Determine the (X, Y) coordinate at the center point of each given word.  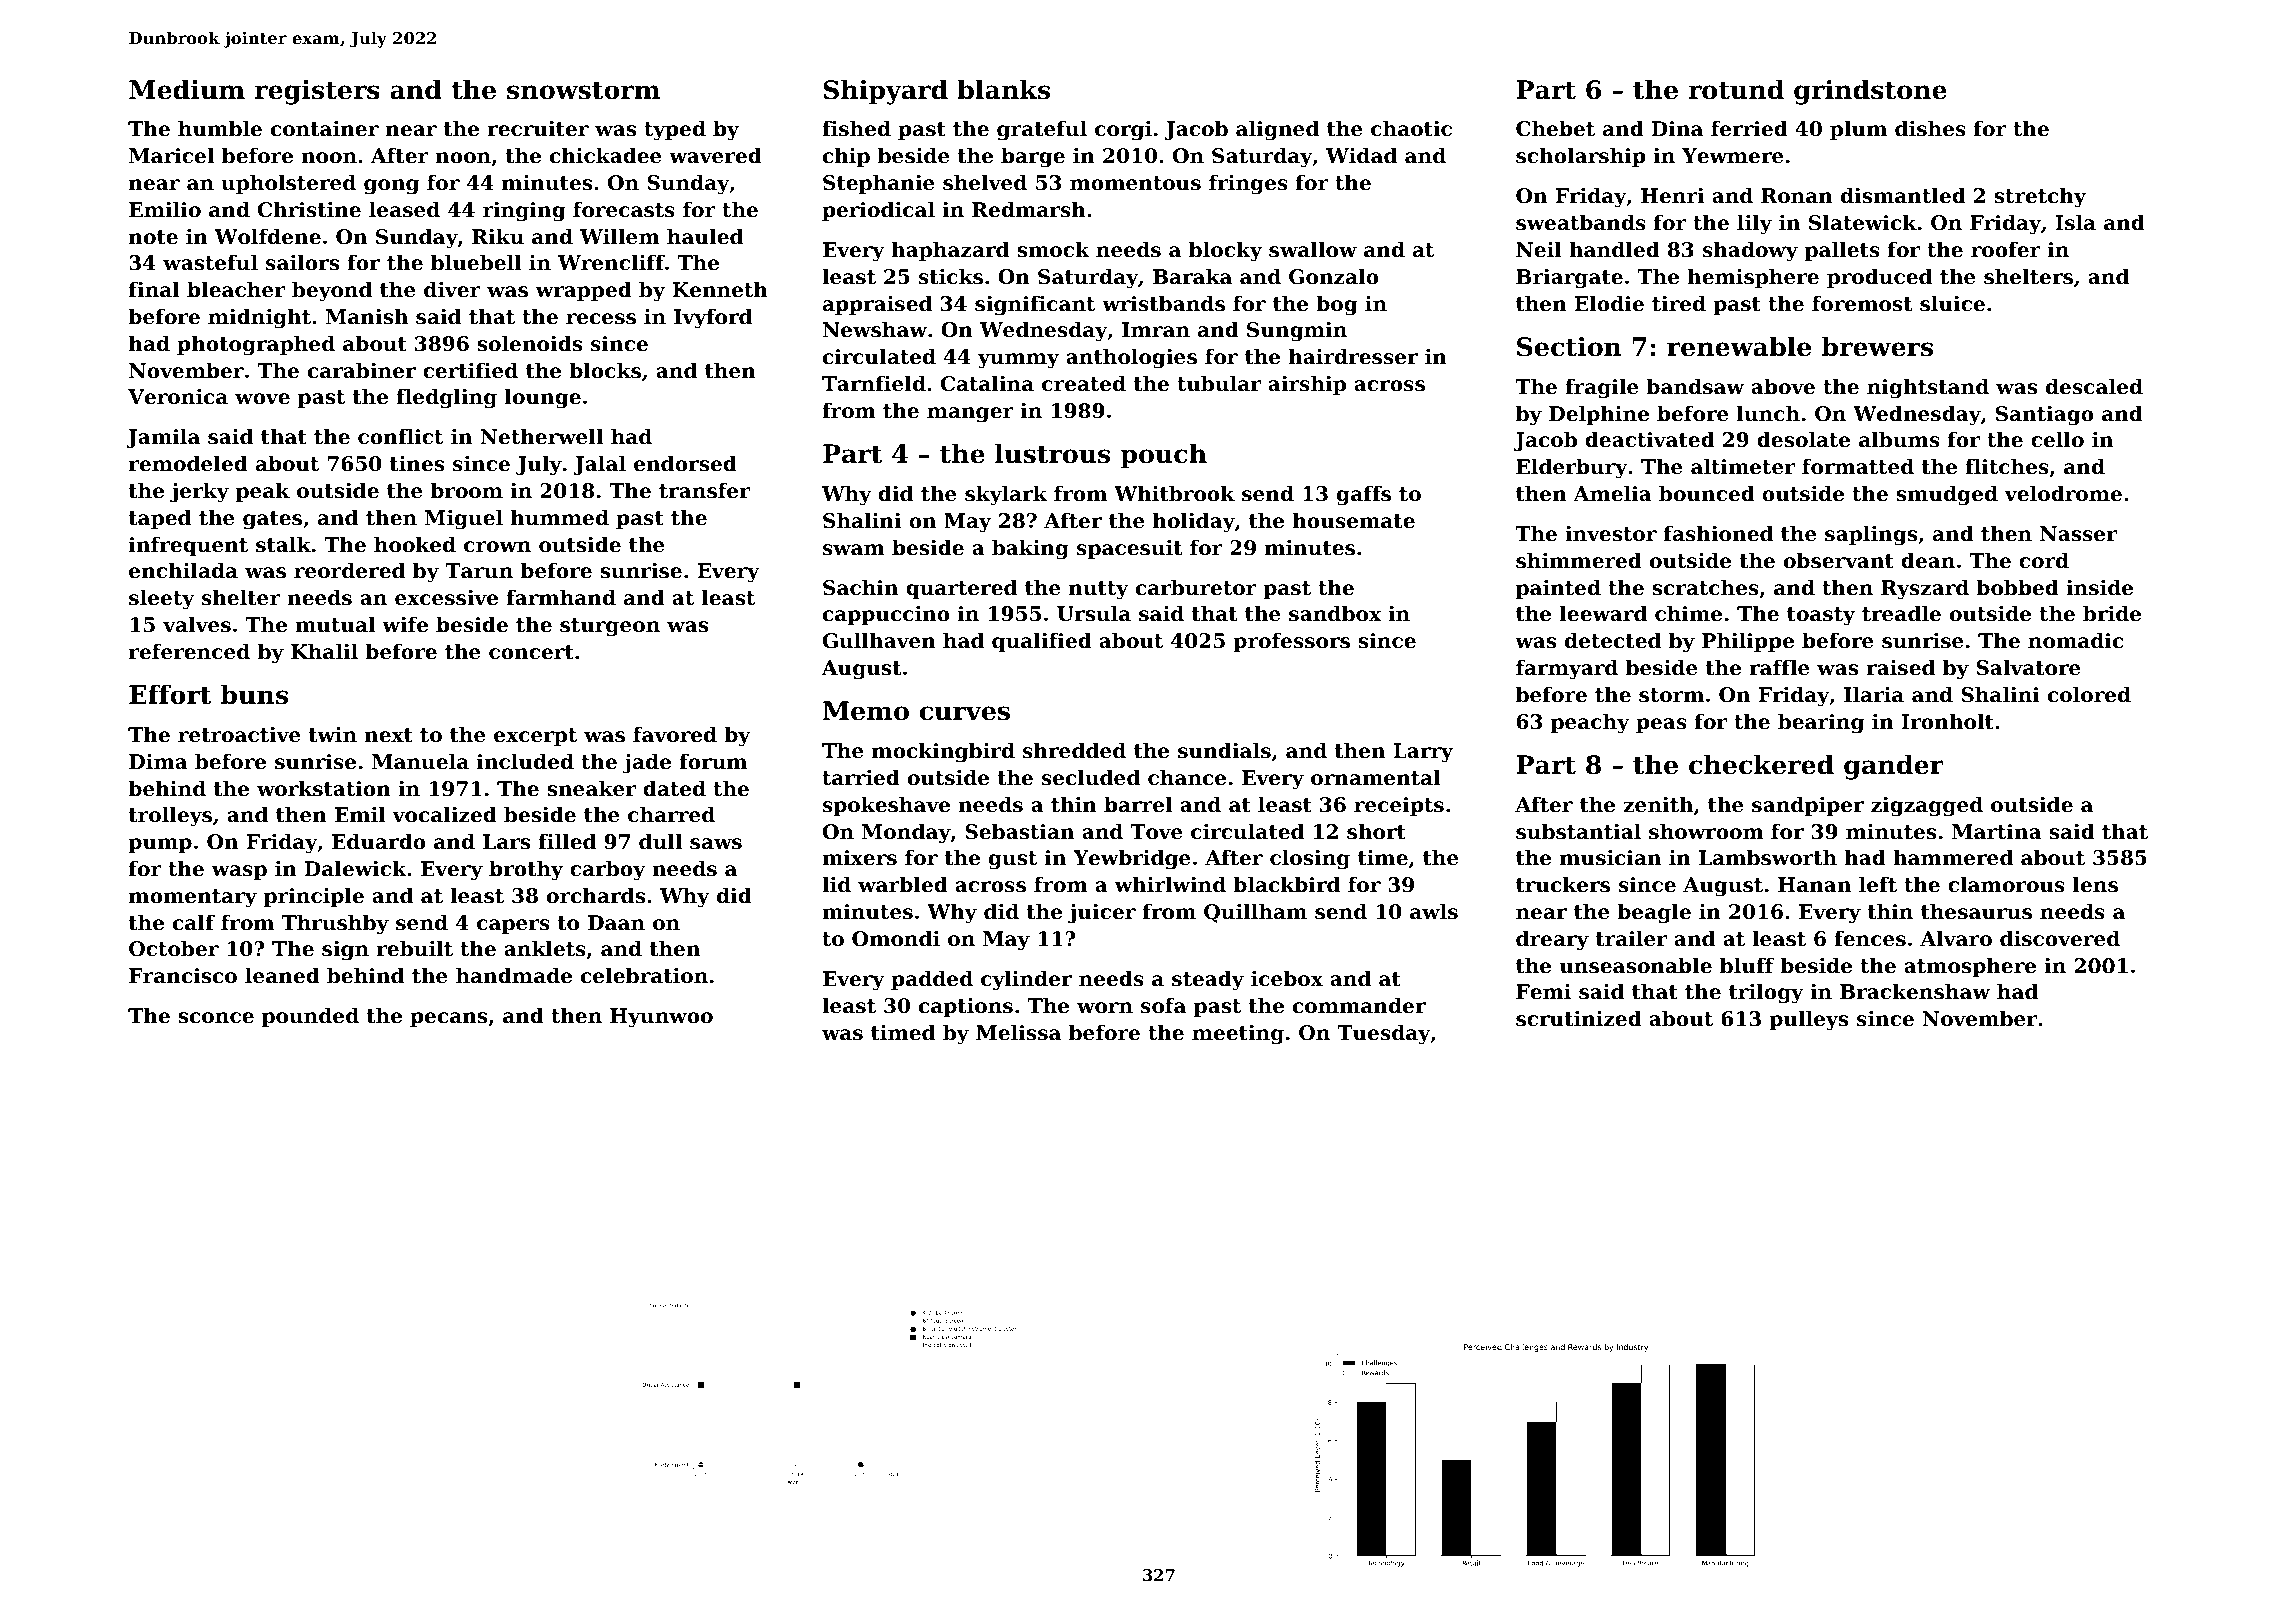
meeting (1238, 1034)
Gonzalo (1334, 276)
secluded (1091, 777)
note (153, 237)
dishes (1930, 128)
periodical (878, 211)
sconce (216, 1018)
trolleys (170, 816)
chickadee (606, 155)
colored (2089, 694)
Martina (1997, 832)
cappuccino (886, 615)
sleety (162, 599)
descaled (2094, 386)
